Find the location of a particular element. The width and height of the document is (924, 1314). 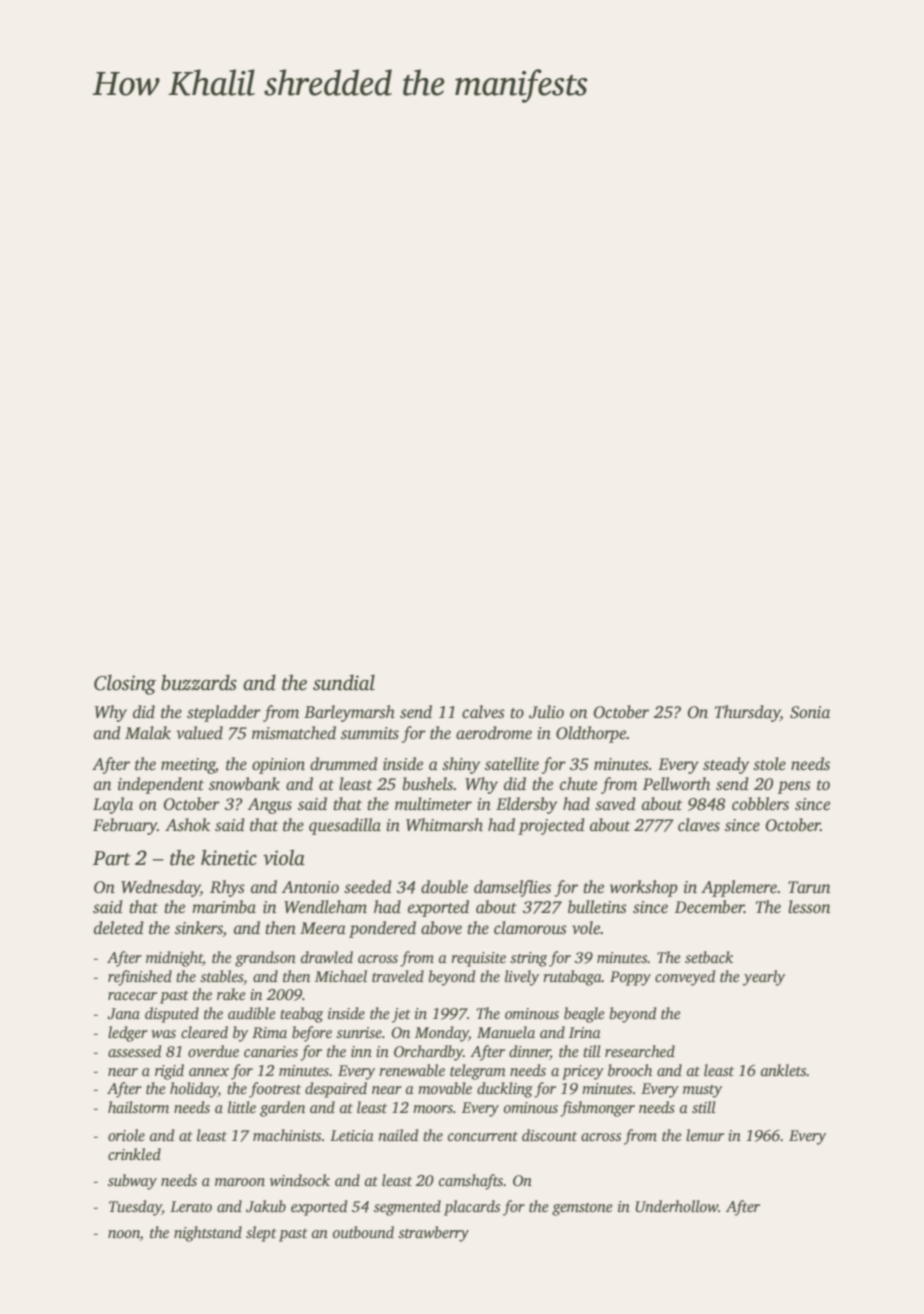

double is located at coordinates (444, 887).
